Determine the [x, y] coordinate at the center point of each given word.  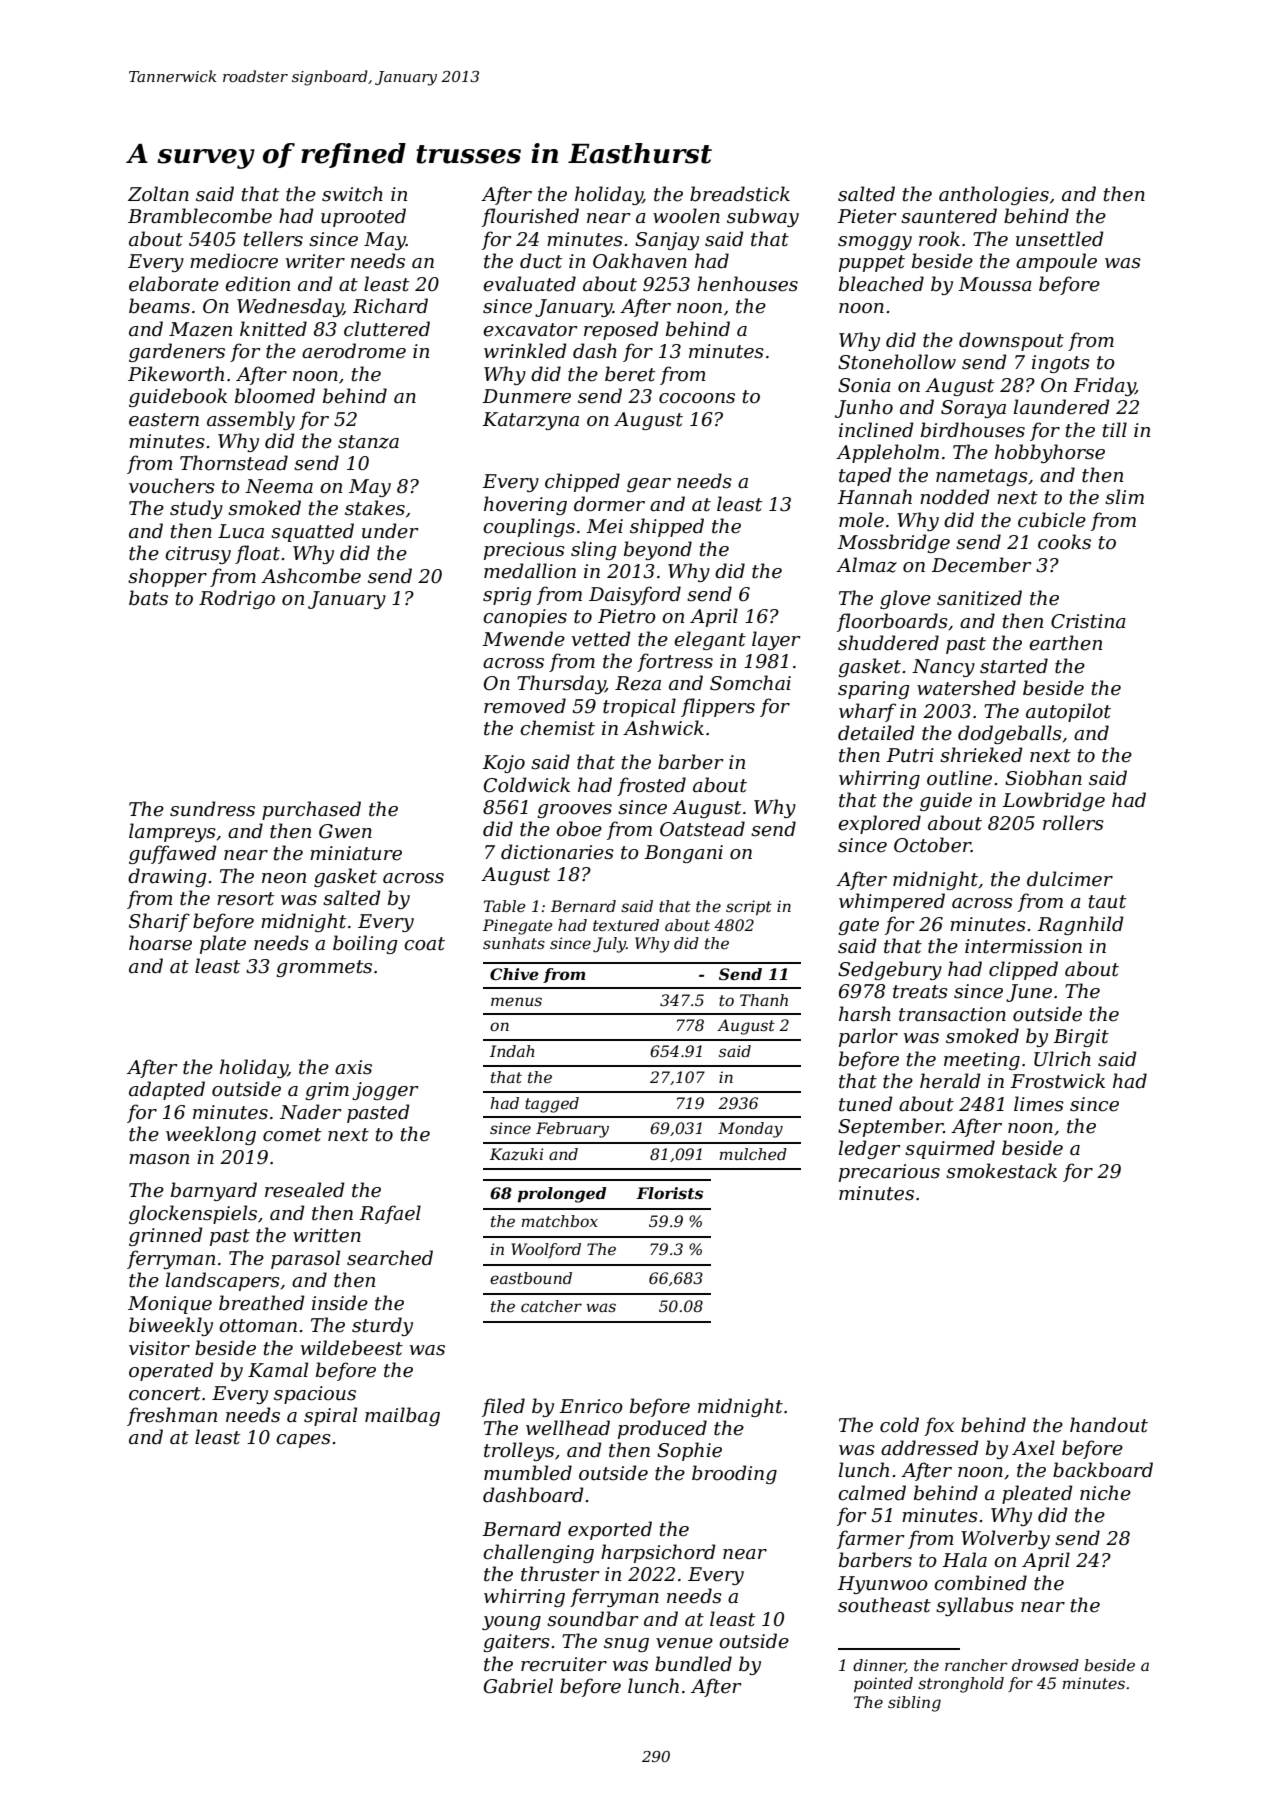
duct [541, 261]
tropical [639, 707]
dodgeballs [1010, 734]
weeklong [211, 1135]
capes [303, 1441]
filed [503, 1407]
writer [315, 261]
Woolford [546, 1250]
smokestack [1001, 1171]
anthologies [994, 195]
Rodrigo [237, 599]
